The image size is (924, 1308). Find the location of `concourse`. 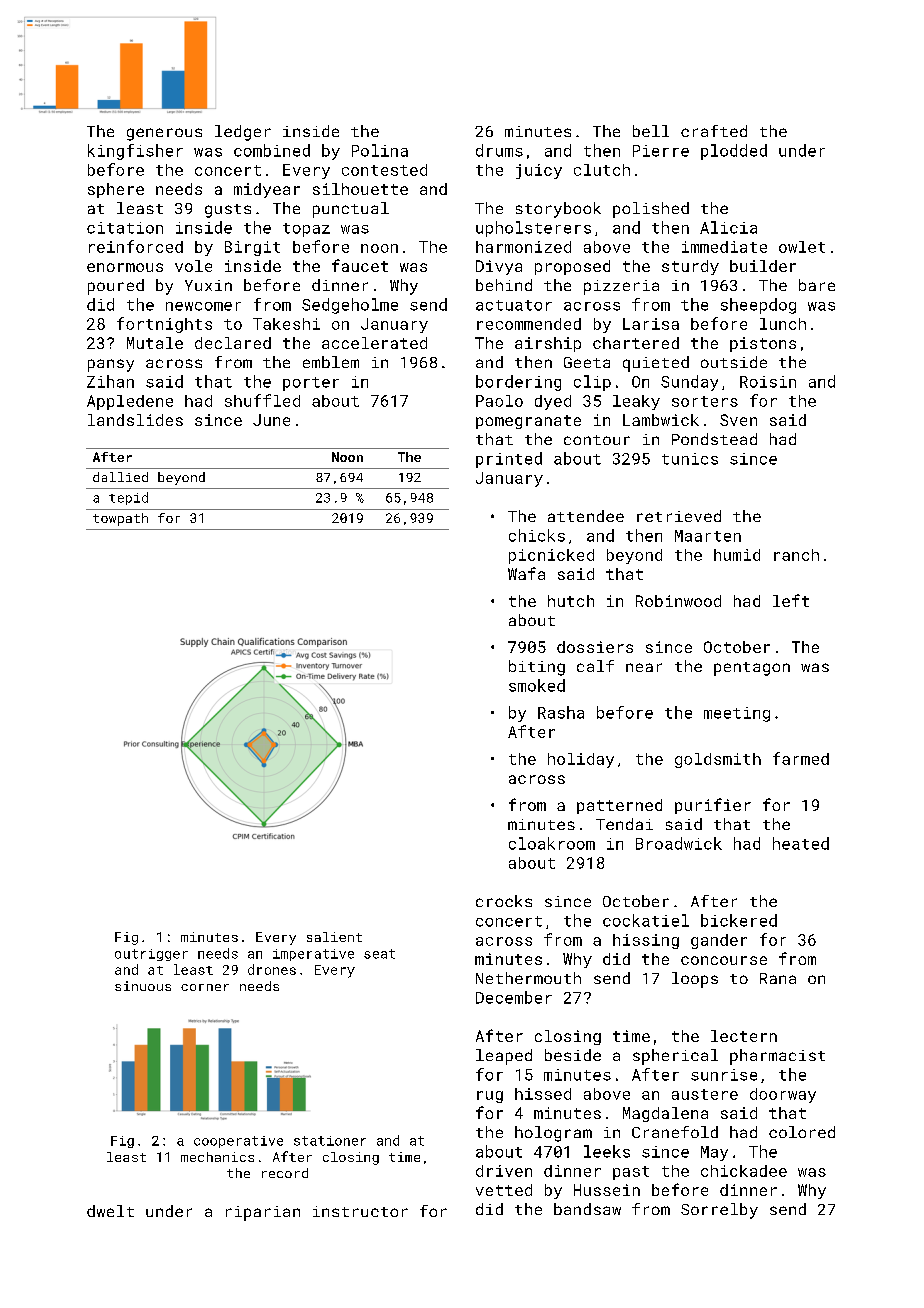

concourse is located at coordinates (724, 960).
